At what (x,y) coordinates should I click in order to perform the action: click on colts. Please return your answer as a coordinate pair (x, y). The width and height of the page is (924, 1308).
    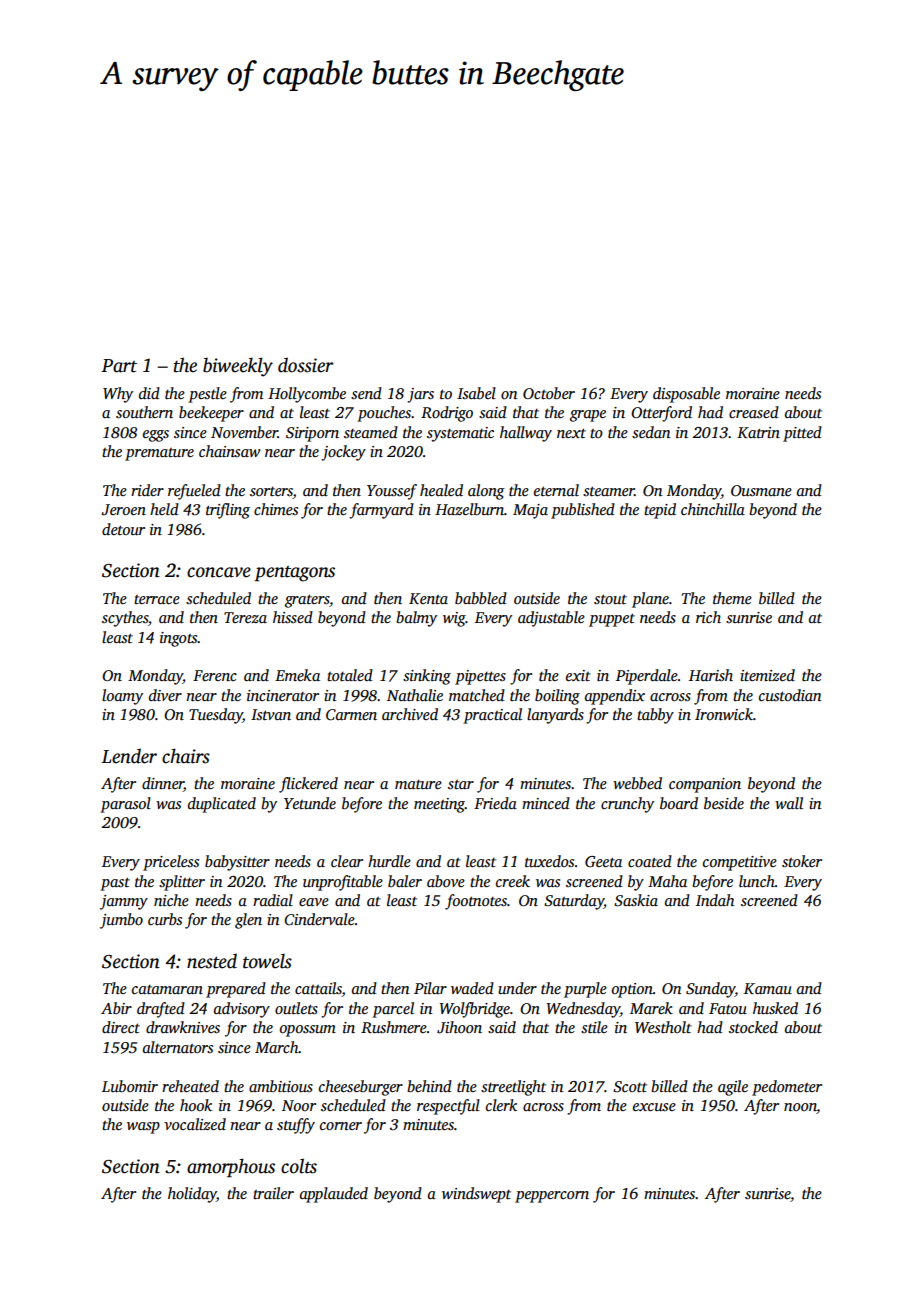
    Looking at the image, I should click on (299, 1166).
